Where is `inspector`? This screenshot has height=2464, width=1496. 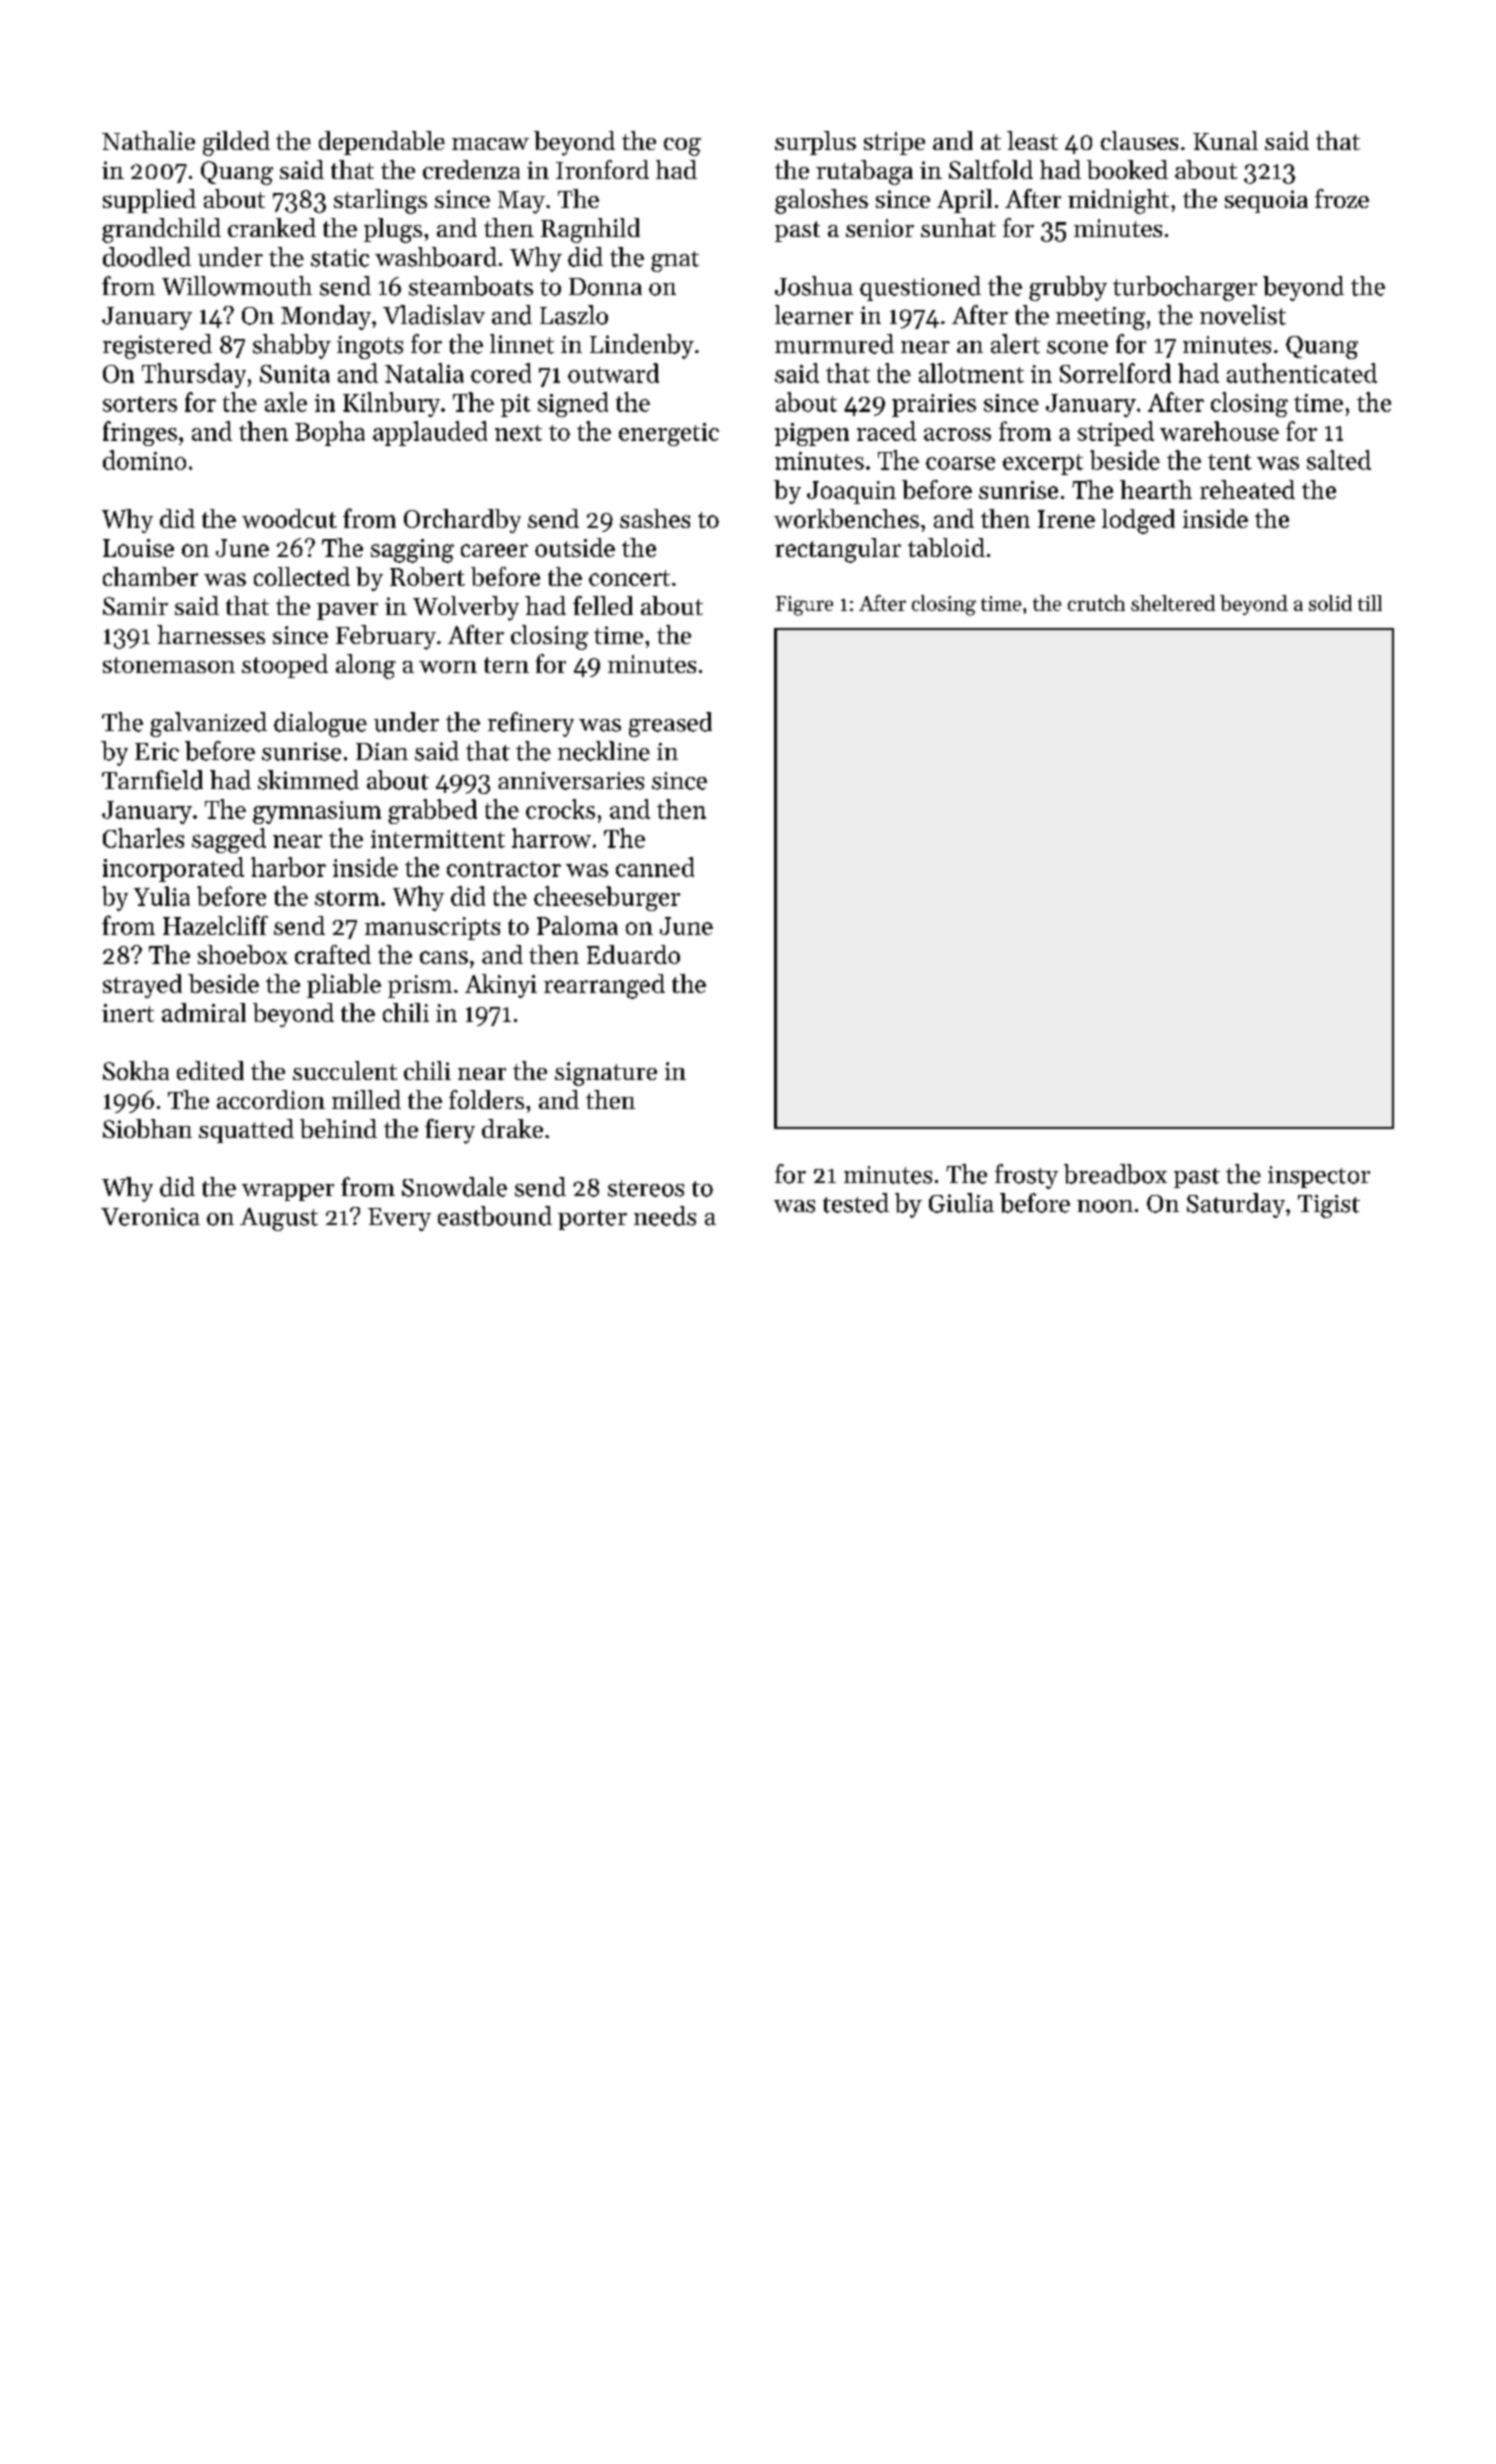 inspector is located at coordinates (1319, 1177).
